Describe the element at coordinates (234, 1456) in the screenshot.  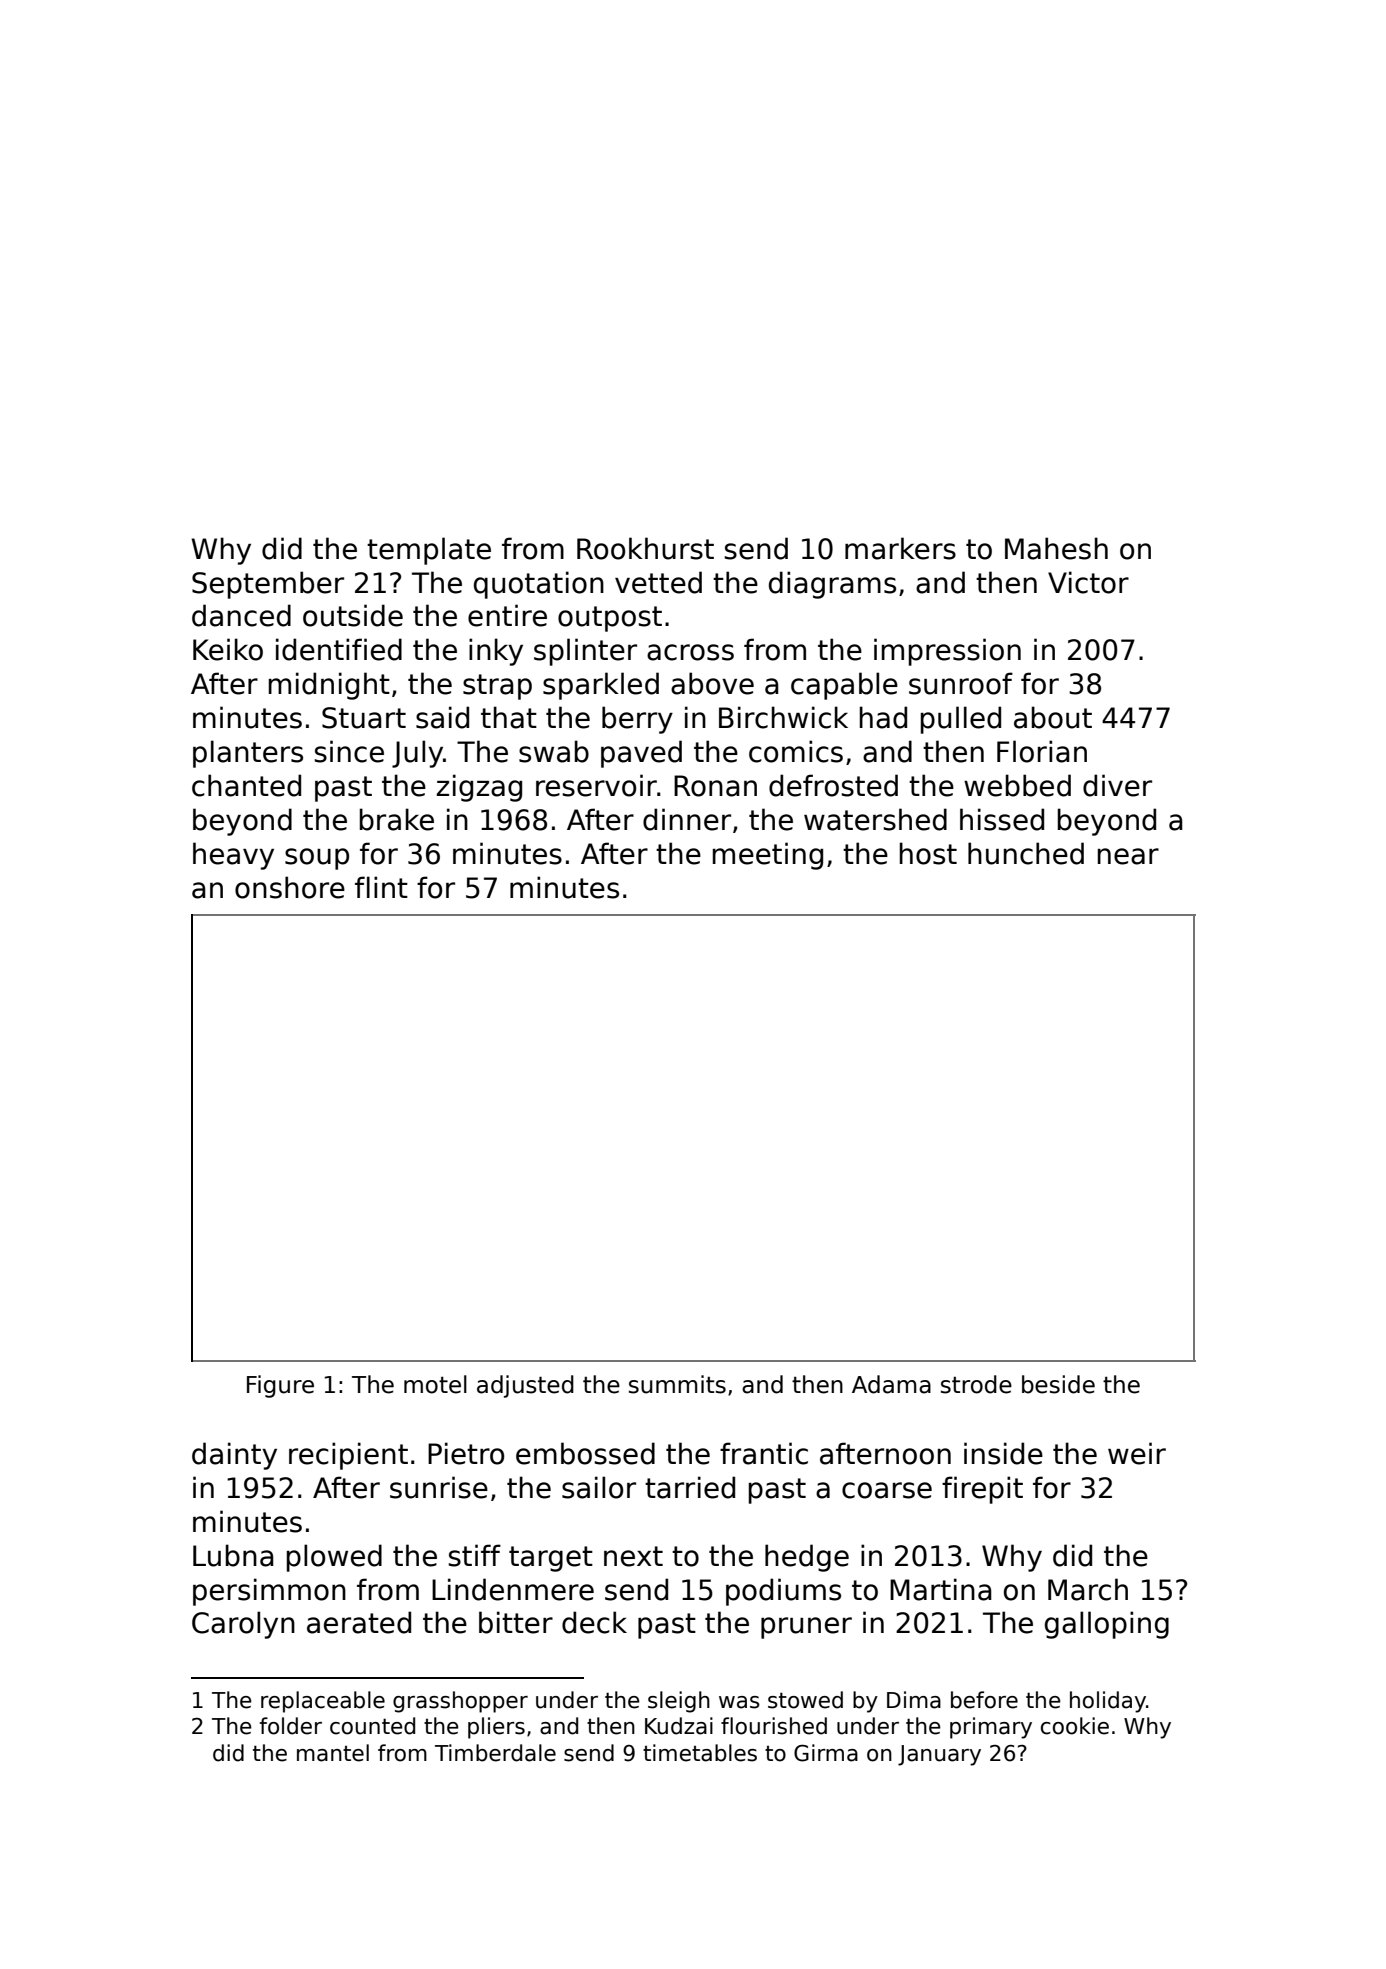
I see `dainty` at that location.
